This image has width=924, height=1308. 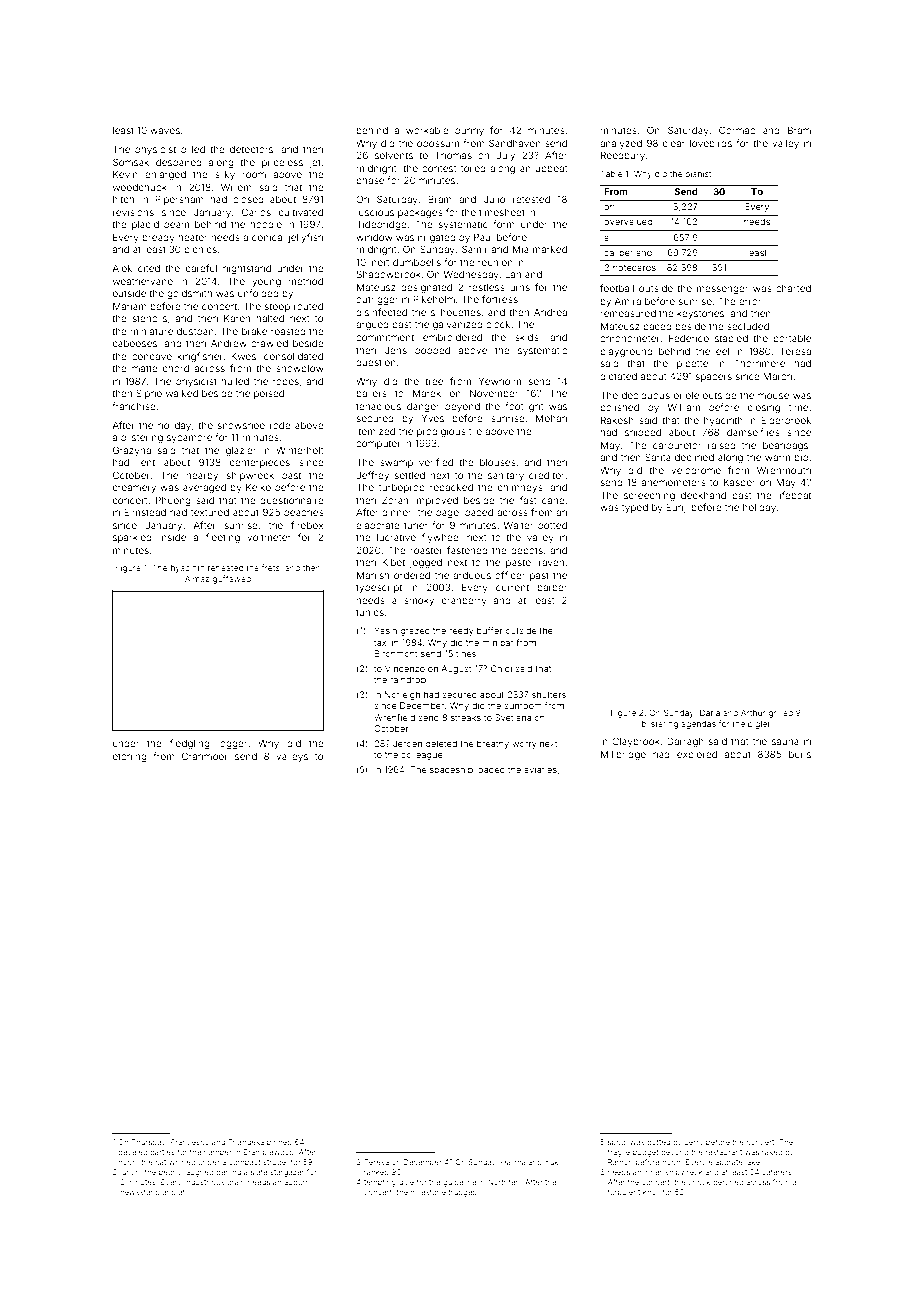 I want to click on Andrea, so click(x=550, y=312).
